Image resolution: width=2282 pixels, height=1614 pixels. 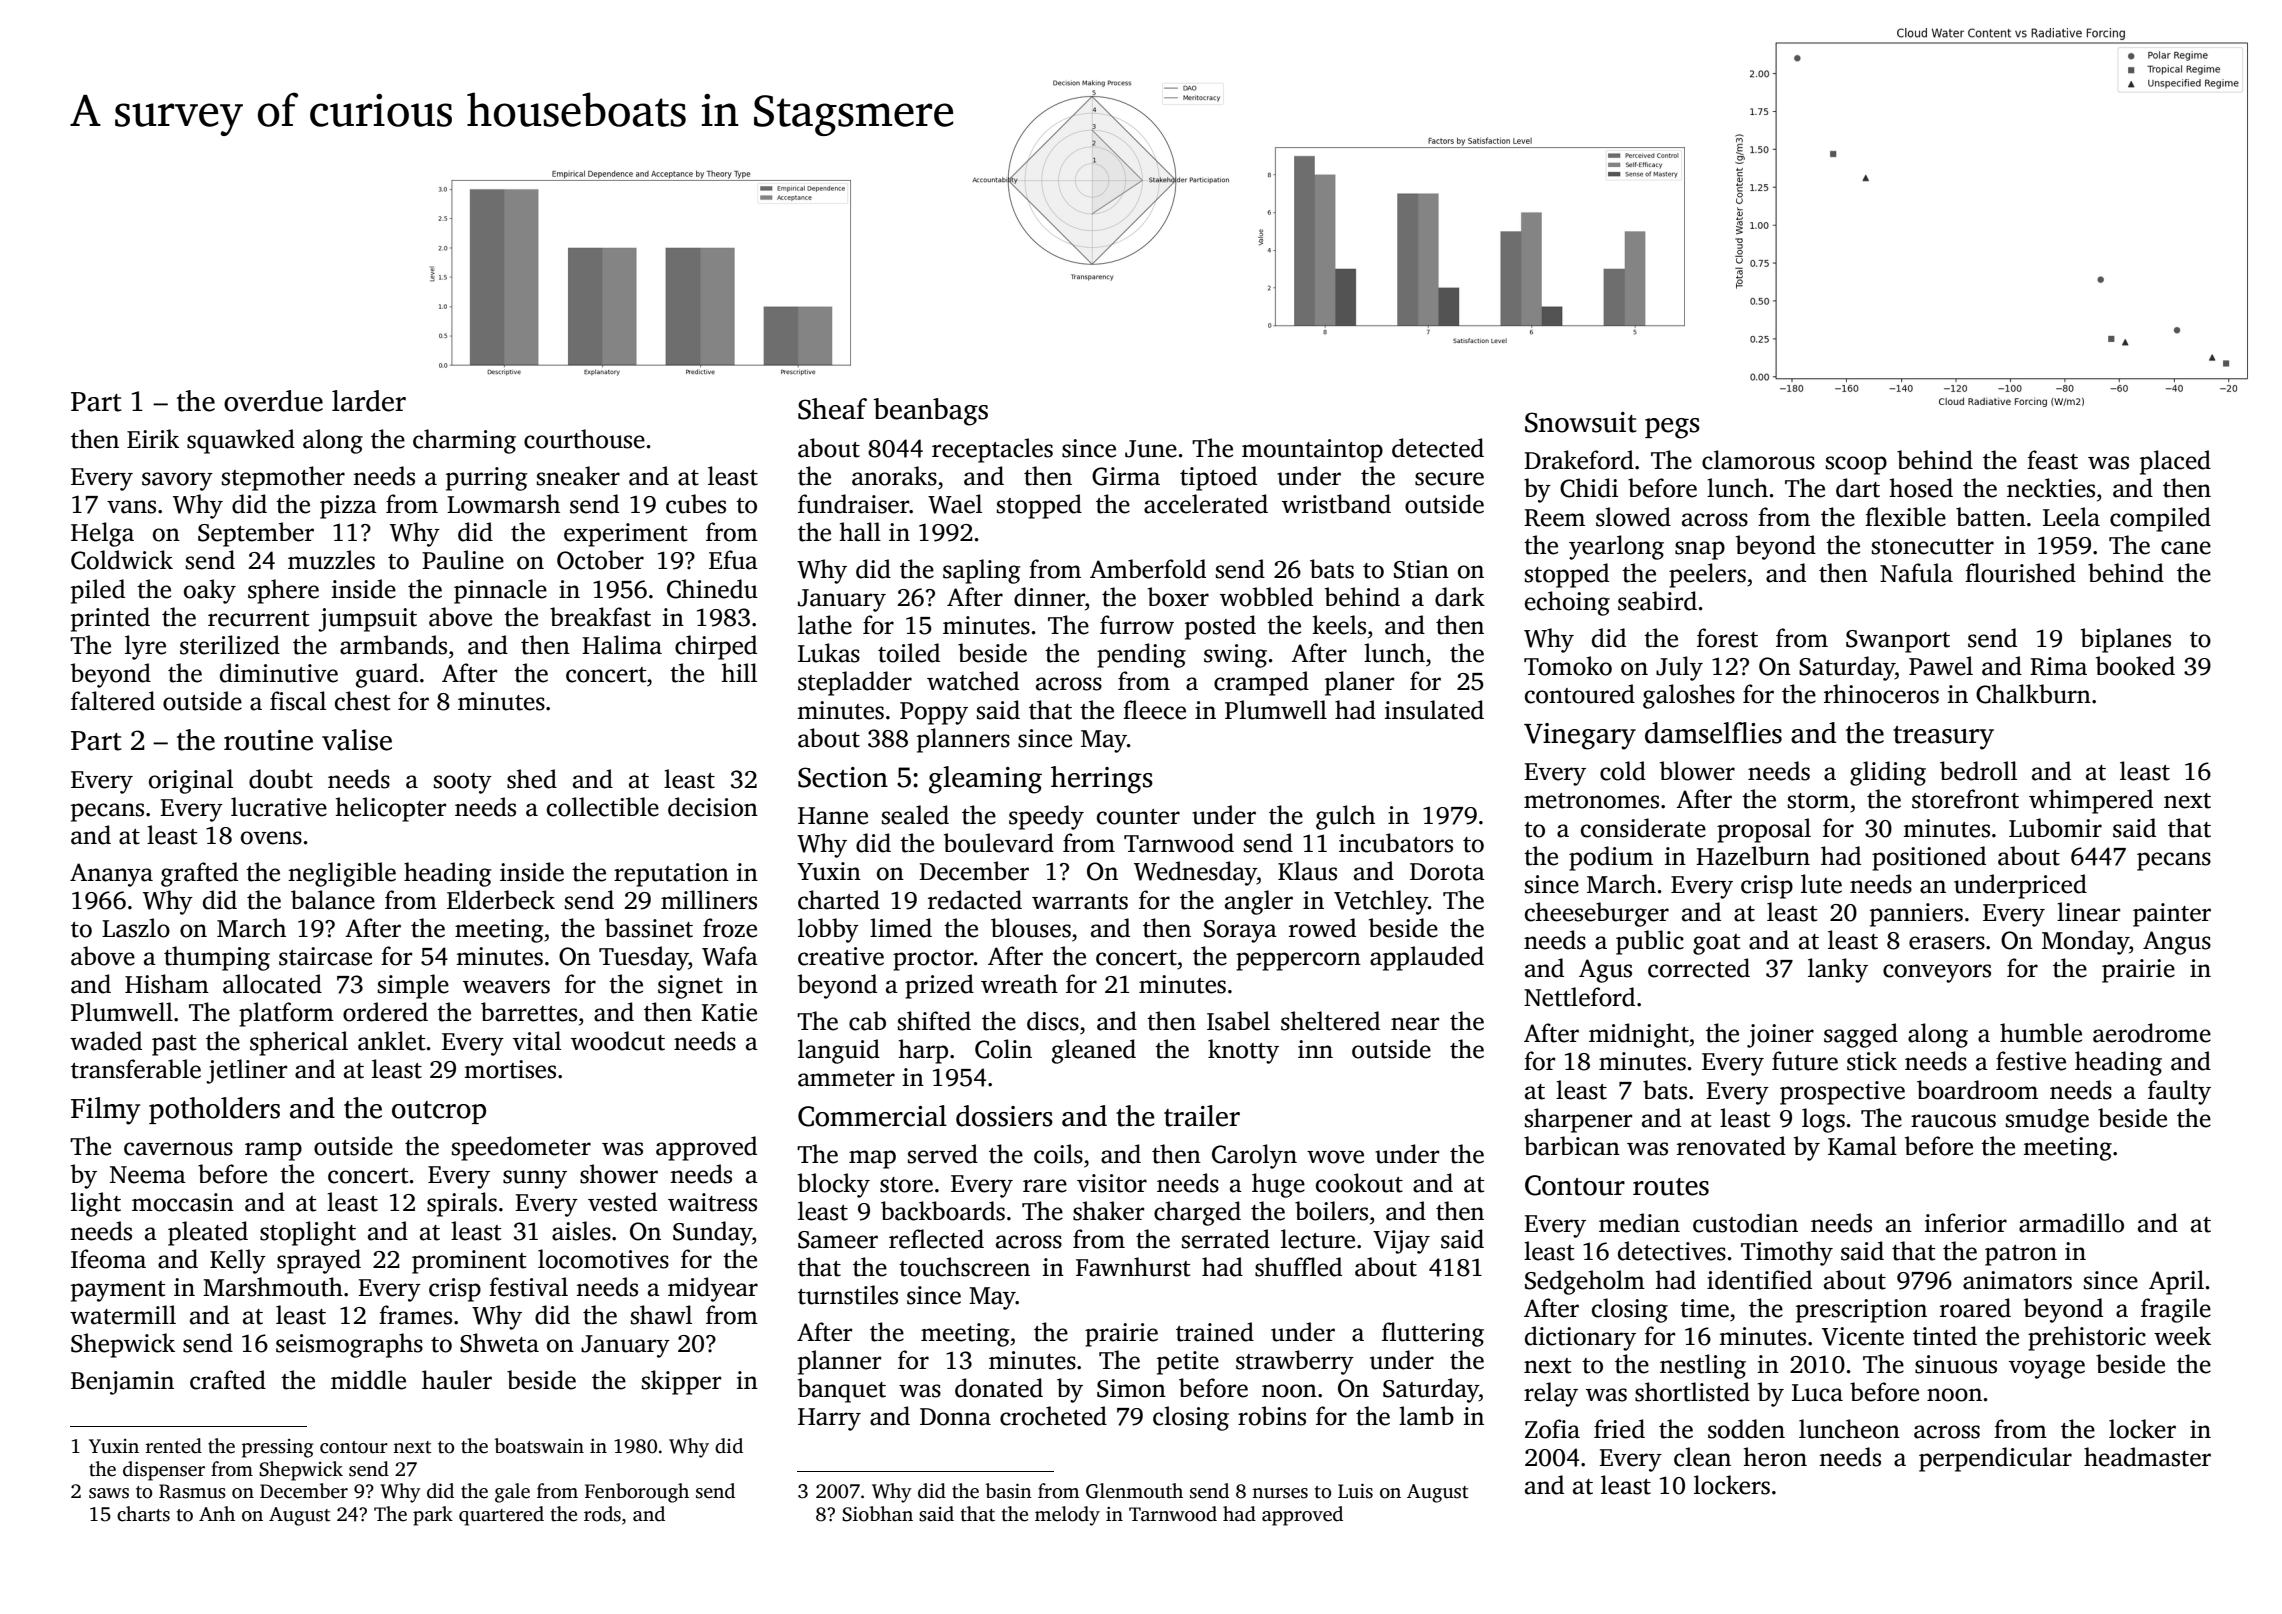 I want to click on lute, so click(x=1821, y=884).
